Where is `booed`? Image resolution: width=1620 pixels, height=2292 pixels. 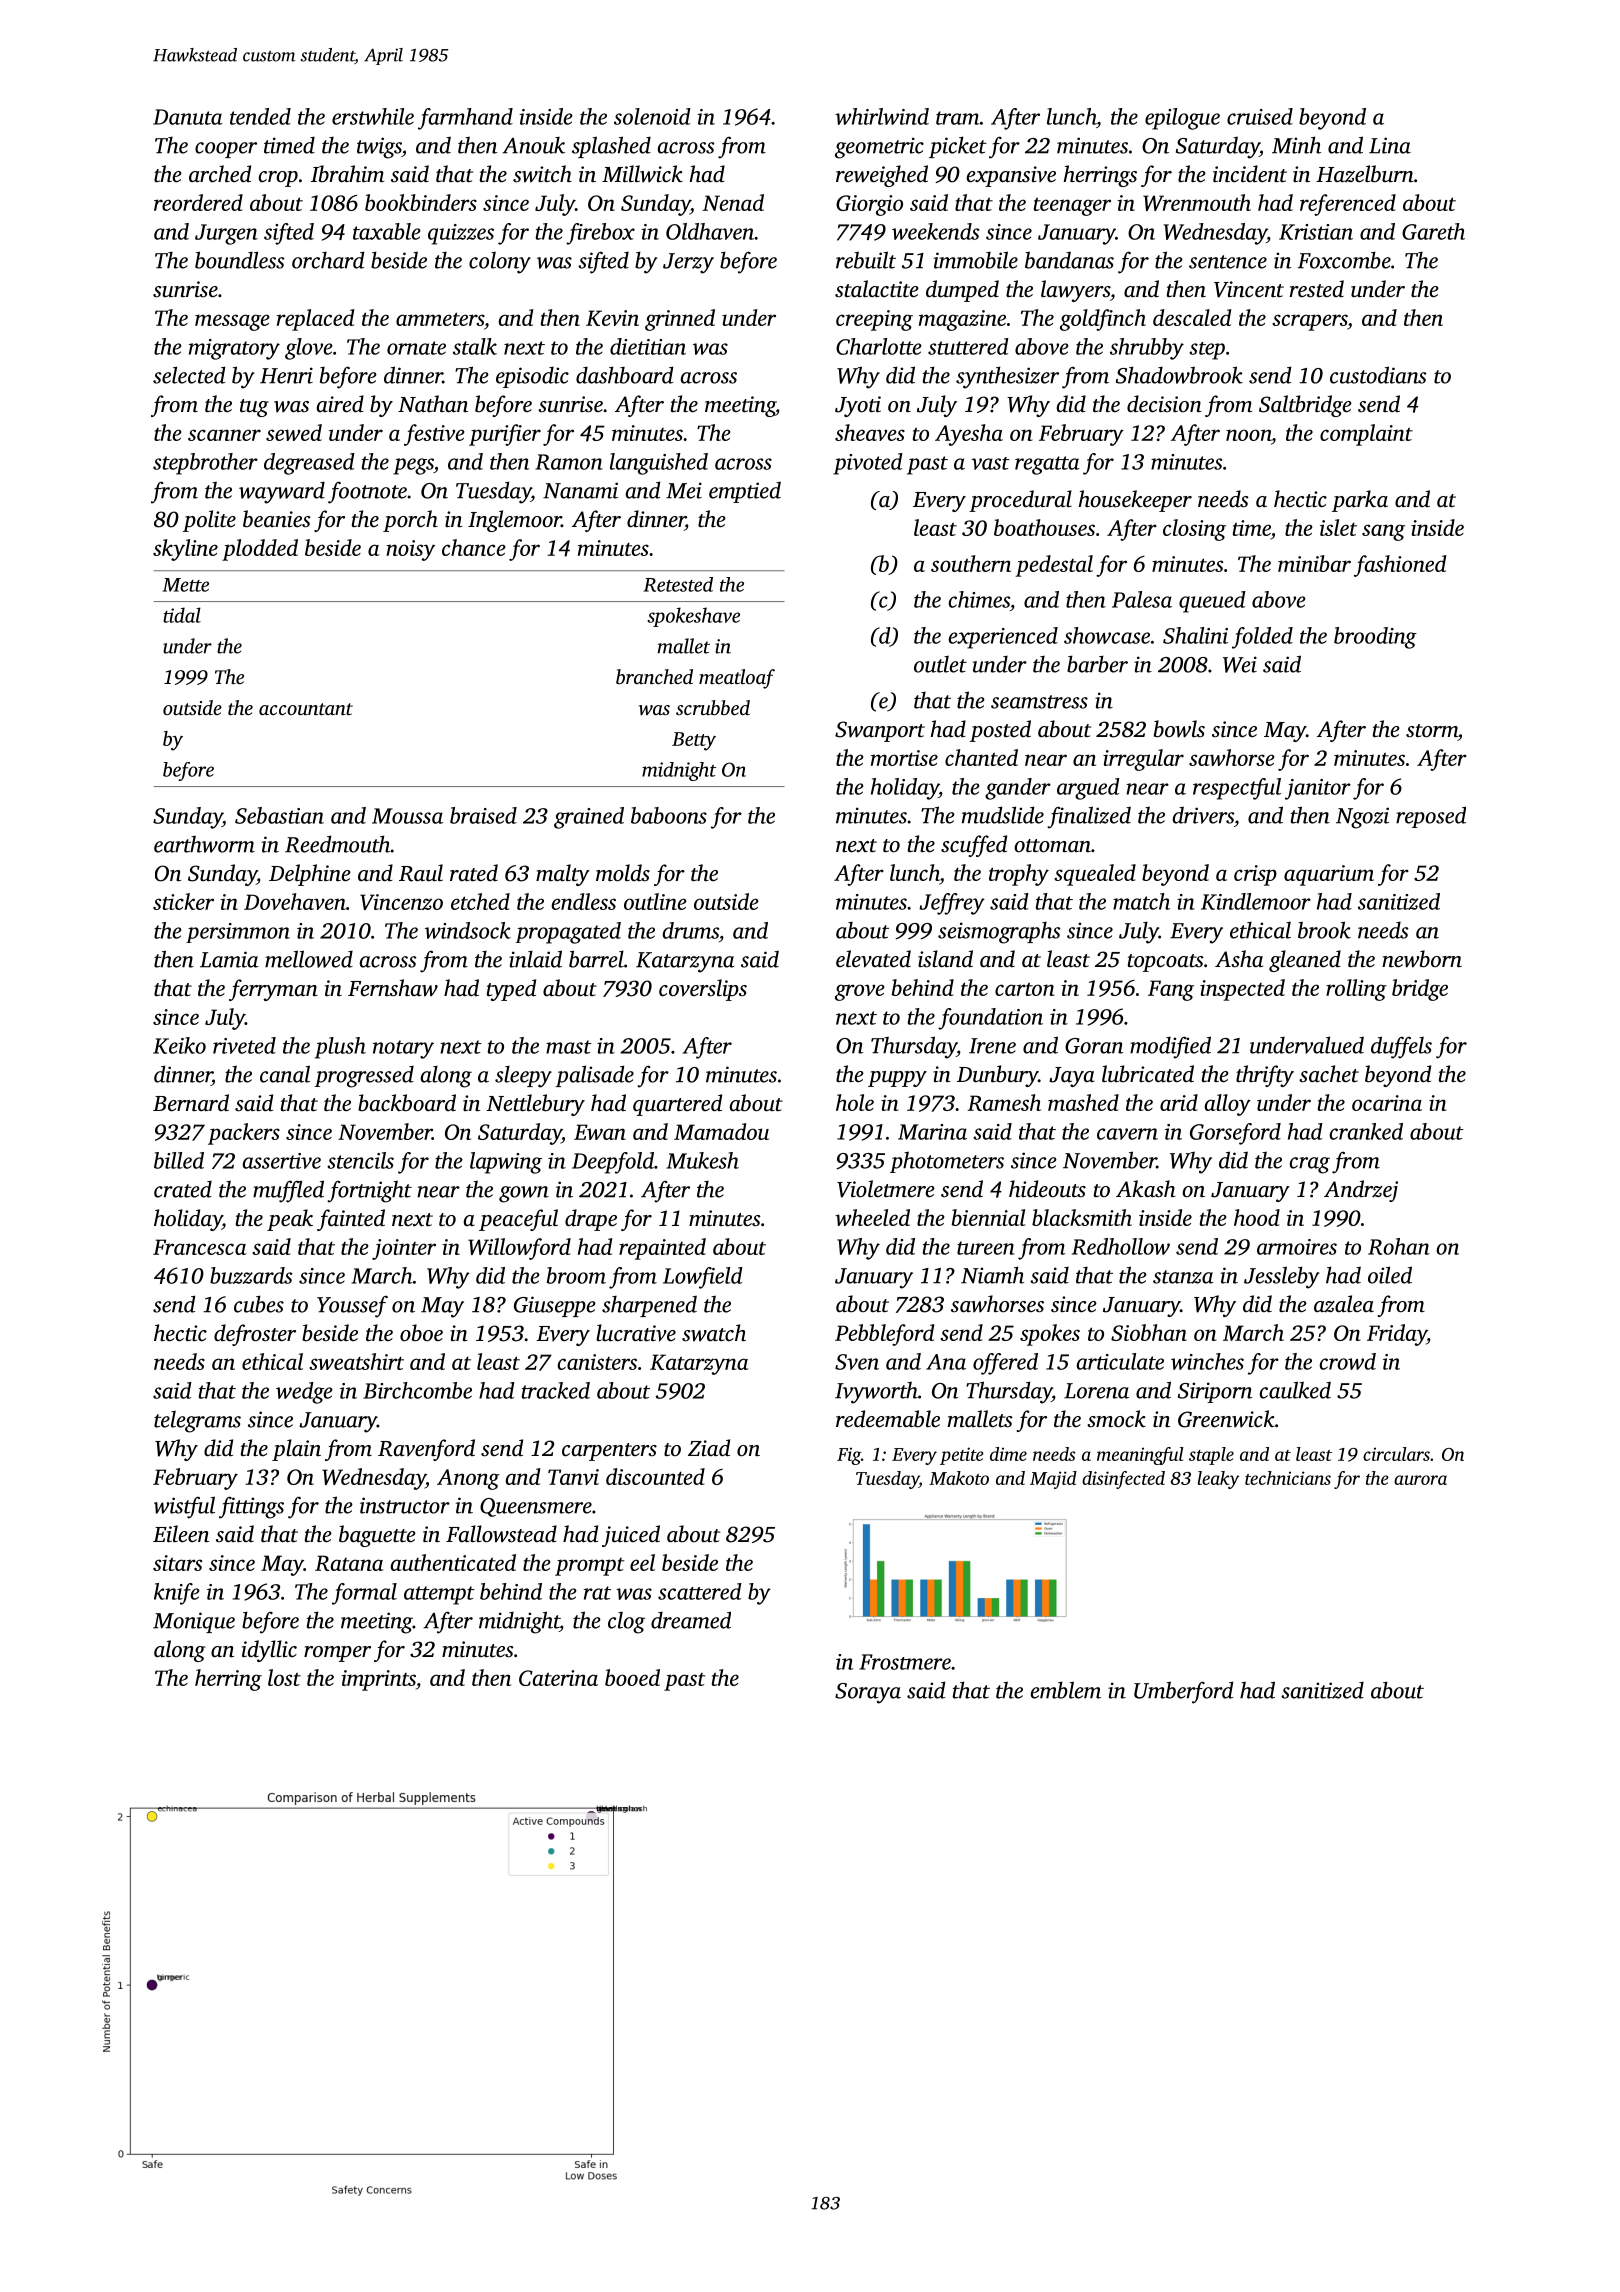 booed is located at coordinates (632, 1677).
